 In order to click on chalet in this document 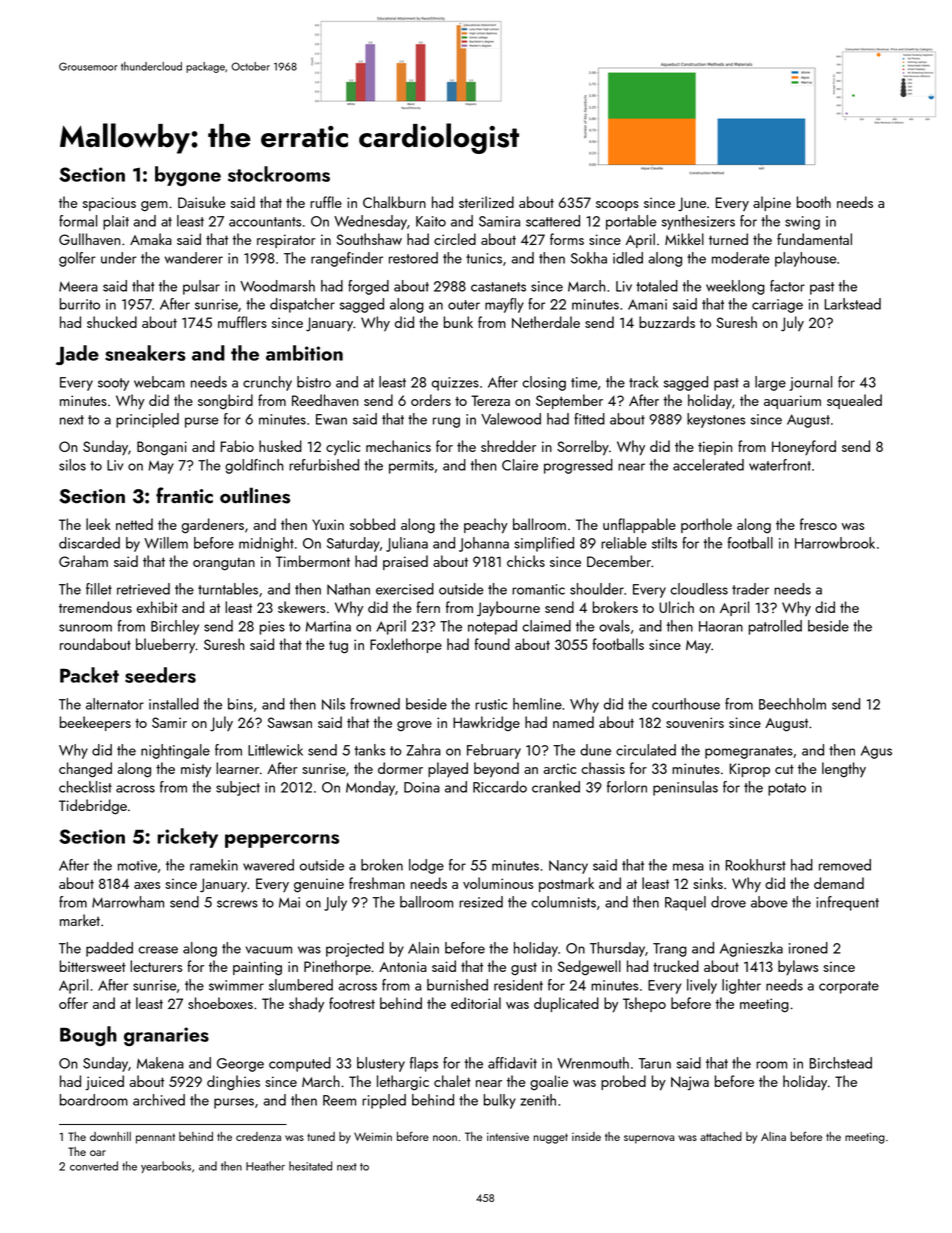, I will do `click(452, 1081)`.
